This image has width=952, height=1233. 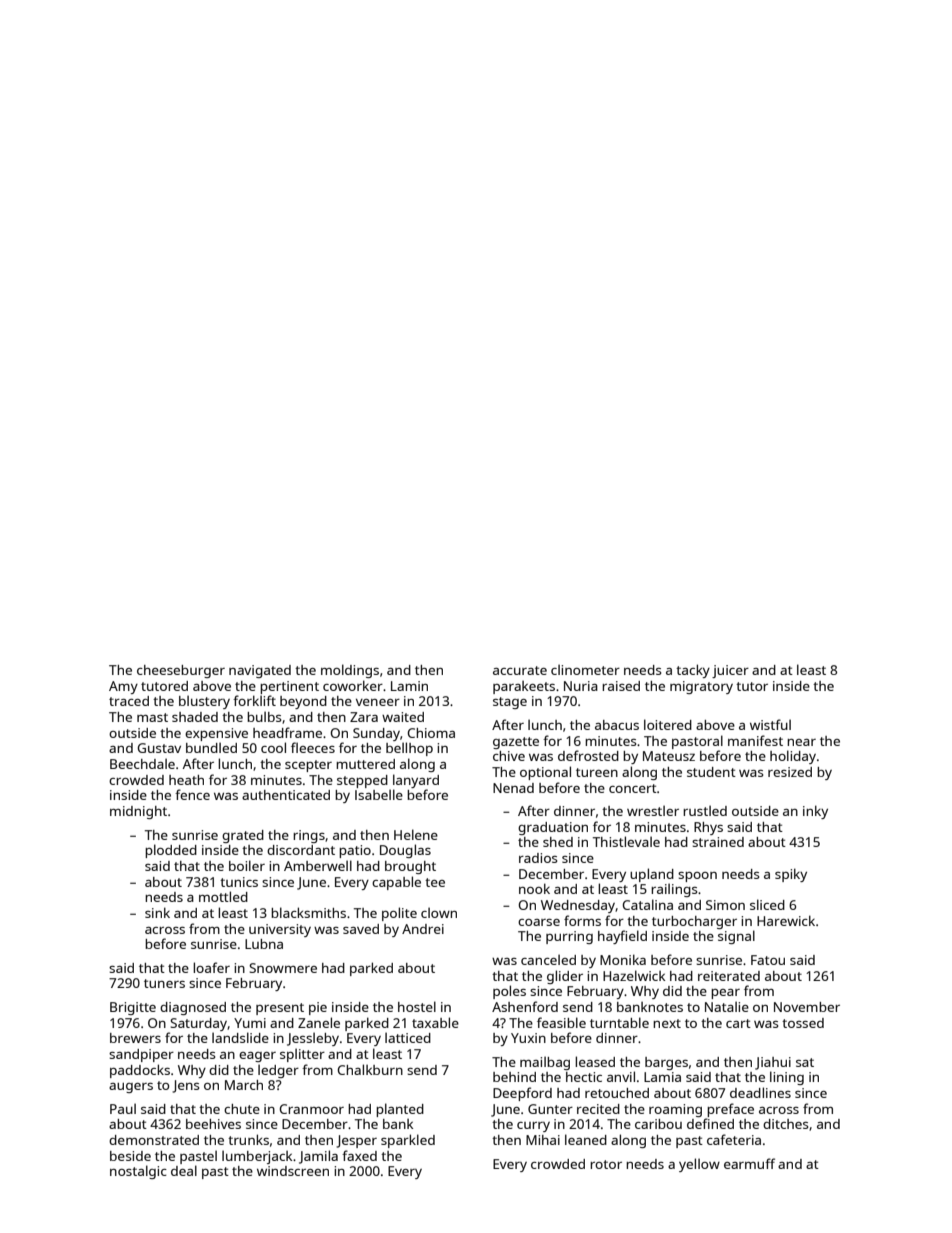 What do you see at coordinates (791, 875) in the image?
I see `spiky` at bounding box center [791, 875].
